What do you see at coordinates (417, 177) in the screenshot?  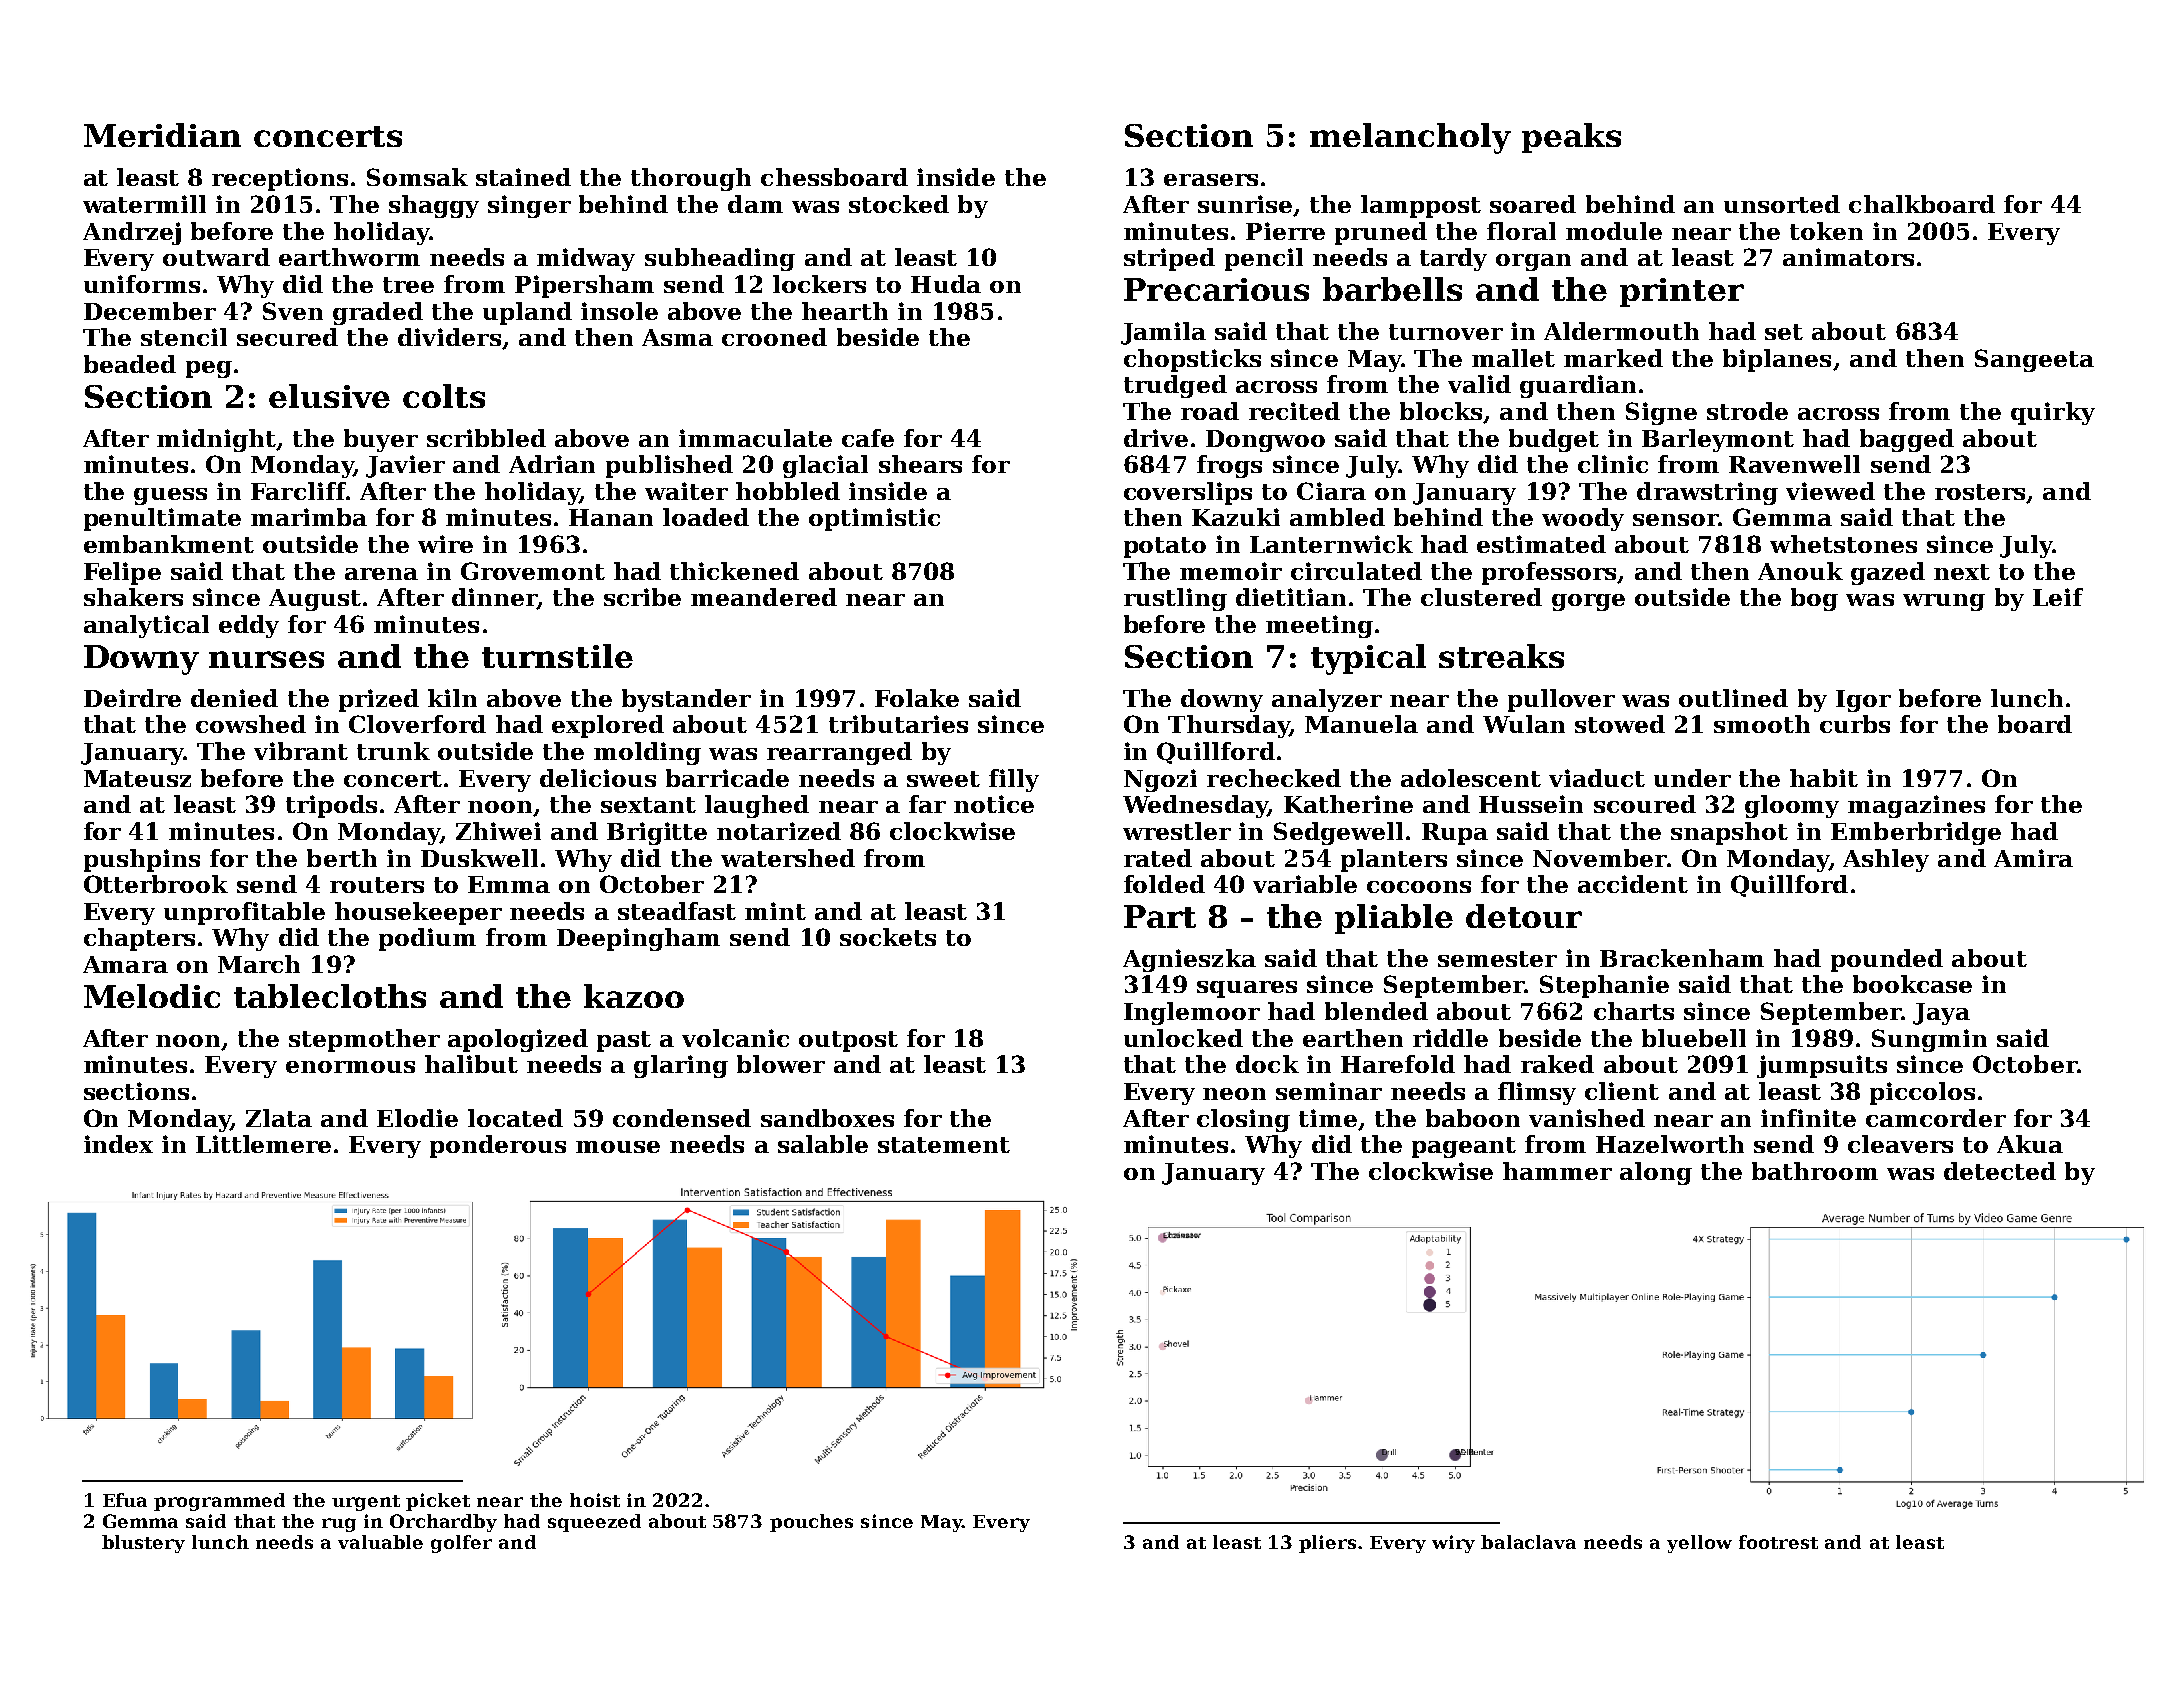 I see `Somsak` at bounding box center [417, 177].
